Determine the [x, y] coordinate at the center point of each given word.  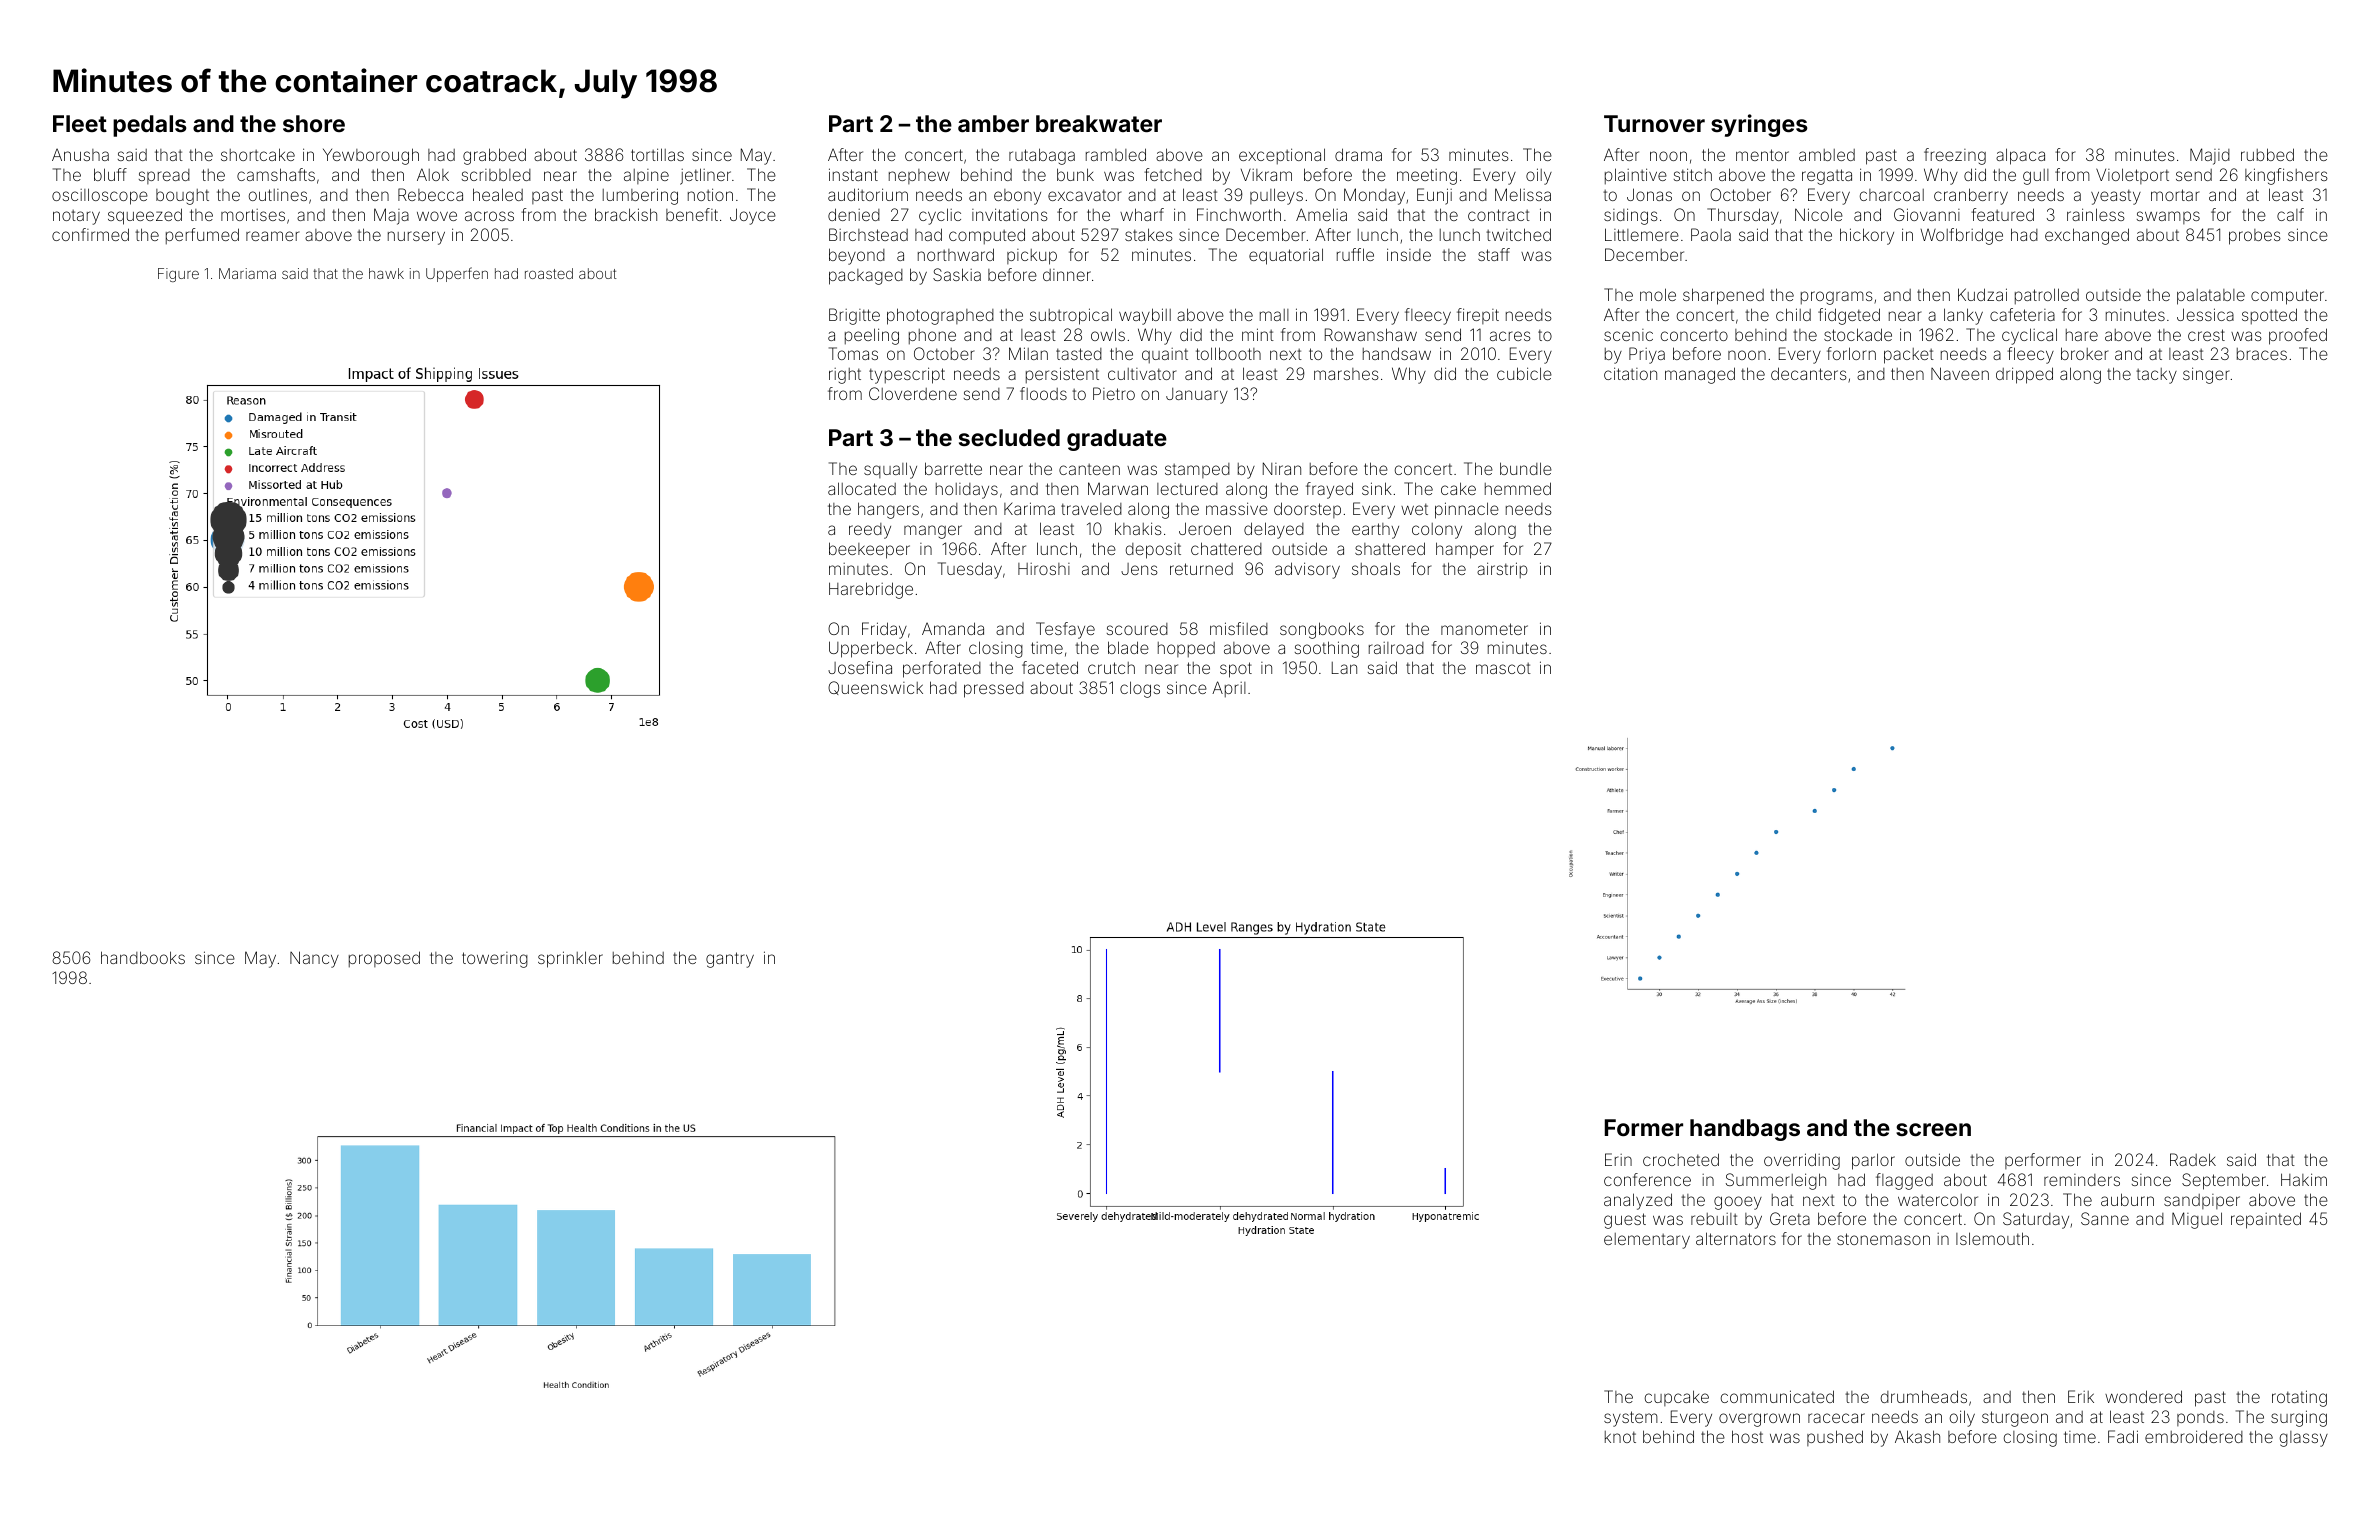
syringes [1759, 125]
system [1631, 1419]
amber [993, 123]
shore [314, 123]
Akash [1917, 1436]
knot [1620, 1437]
